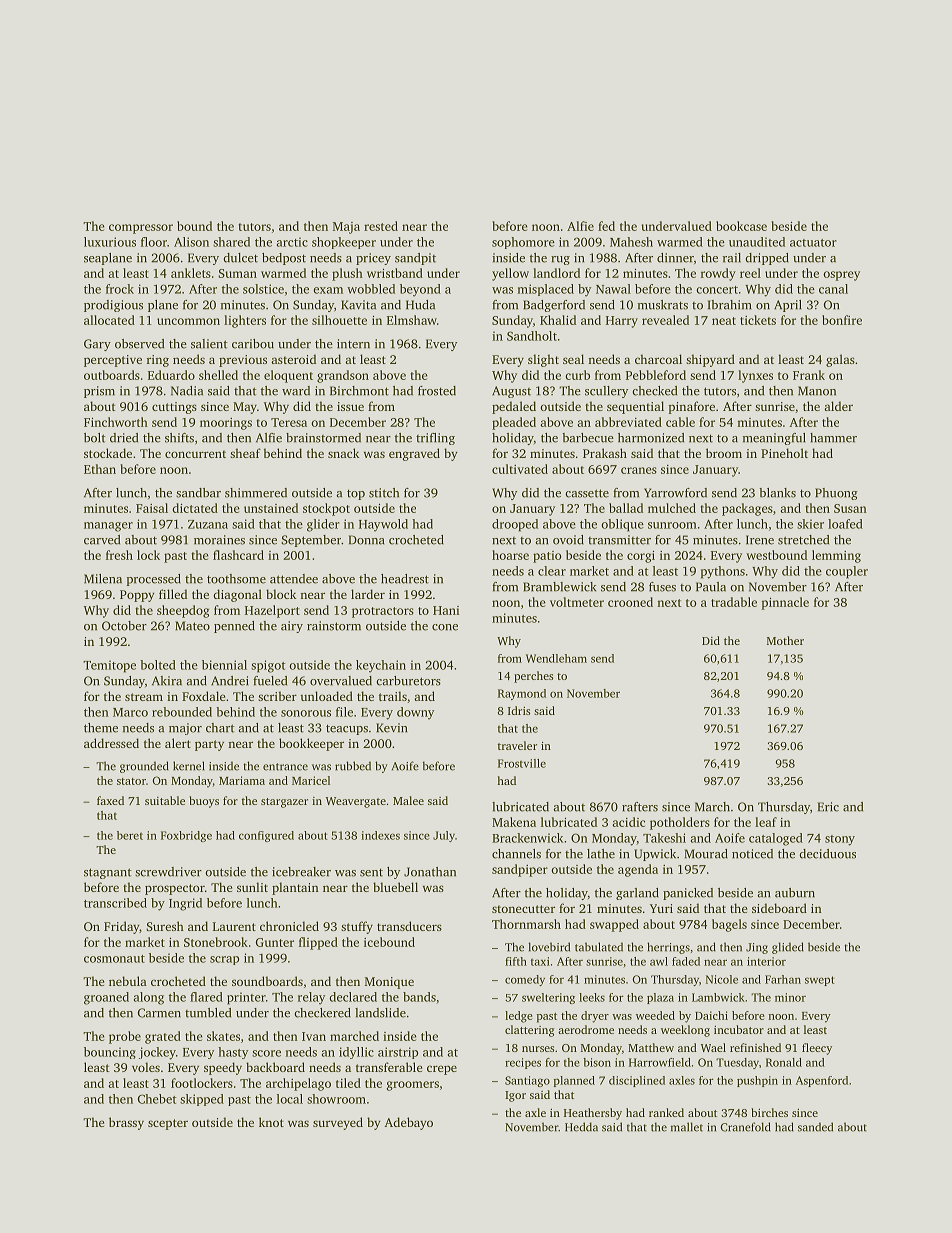 This screenshot has width=952, height=1233. I want to click on Cranefold, so click(745, 1127).
